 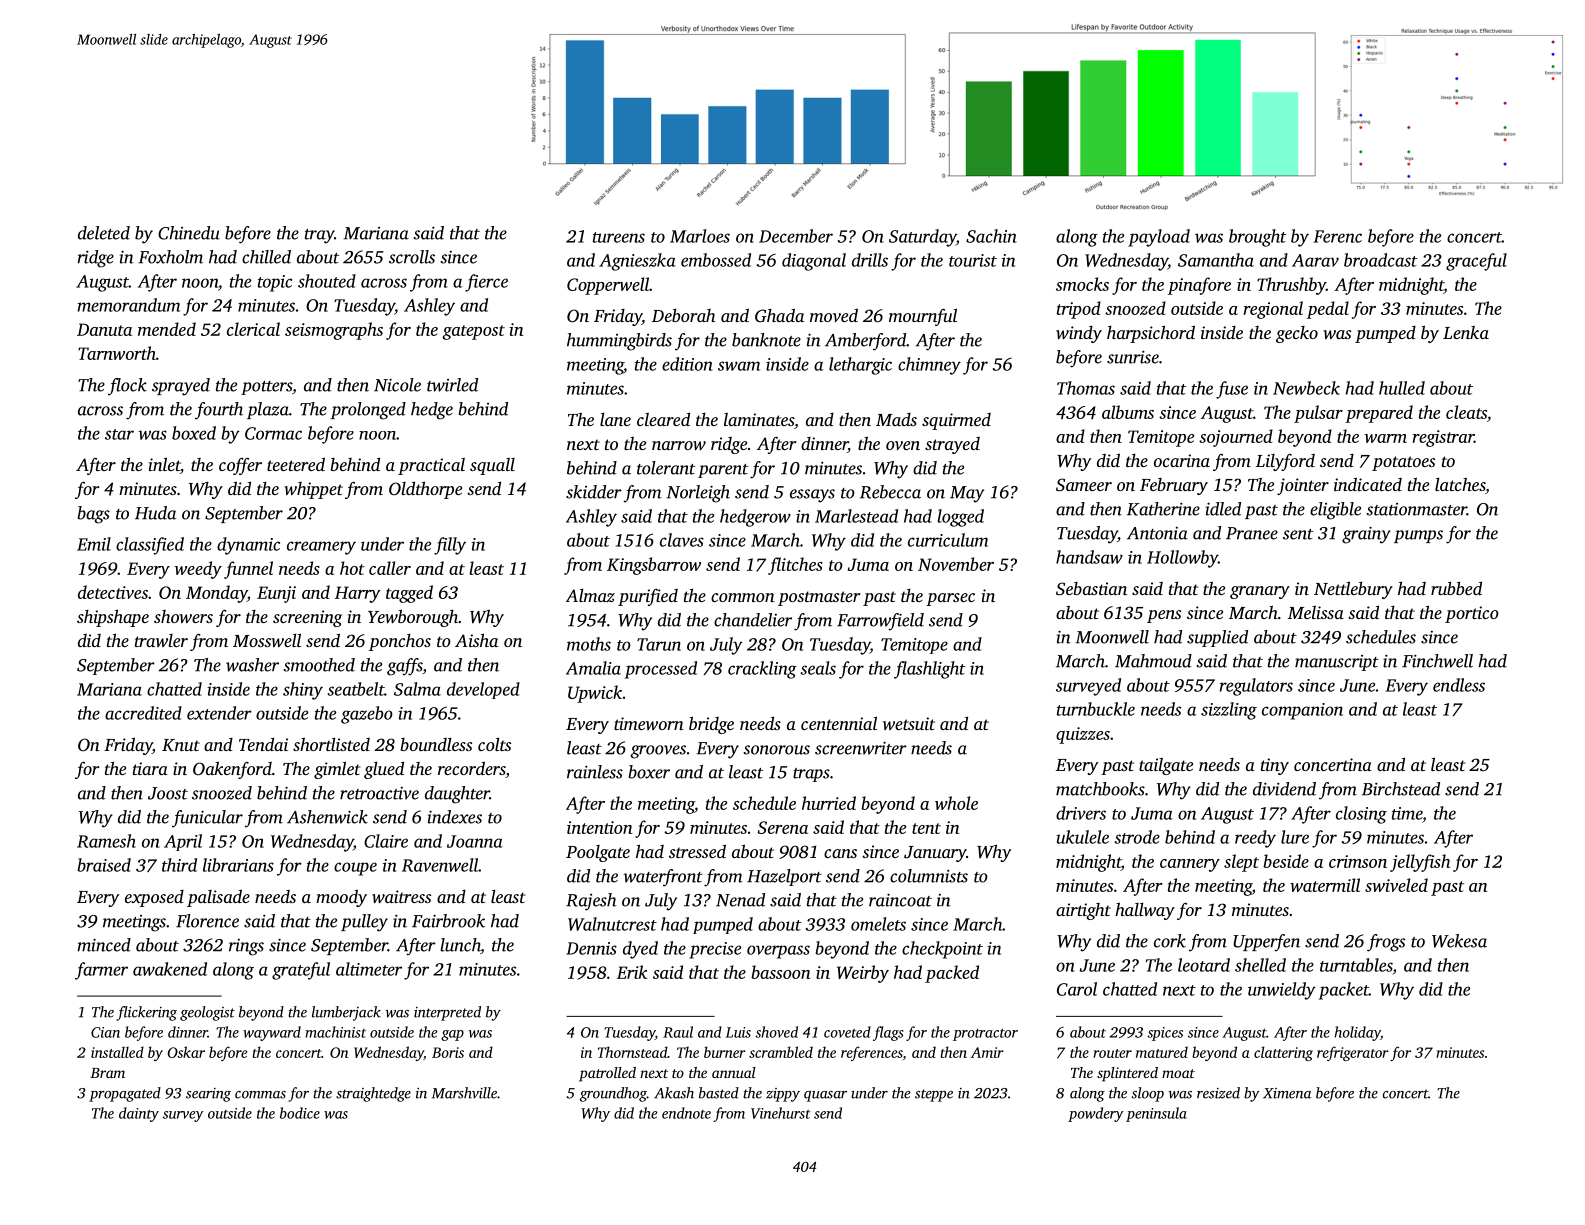 I want to click on peninsula, so click(x=1156, y=1114).
